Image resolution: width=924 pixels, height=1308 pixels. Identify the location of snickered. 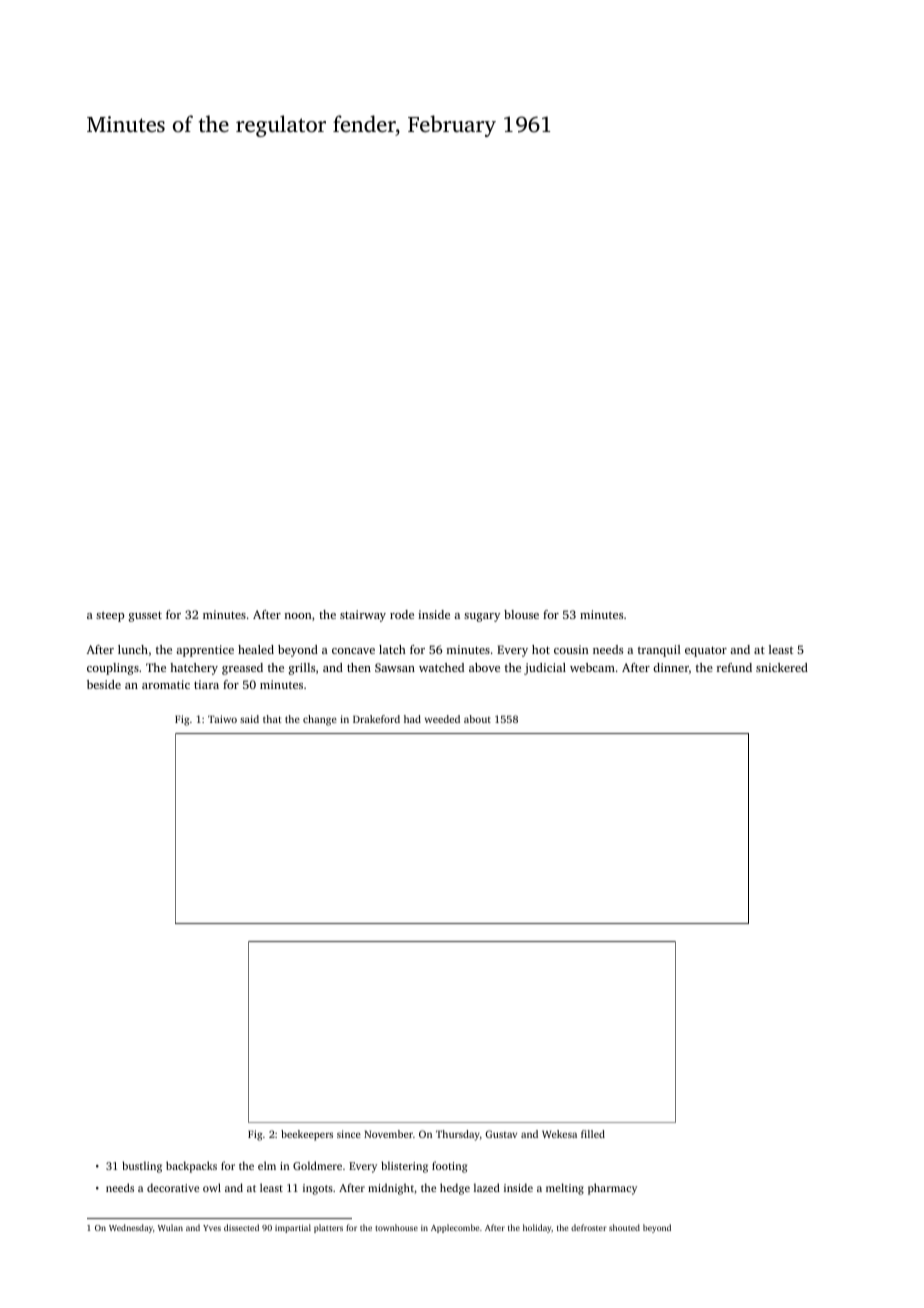
(782, 667).
